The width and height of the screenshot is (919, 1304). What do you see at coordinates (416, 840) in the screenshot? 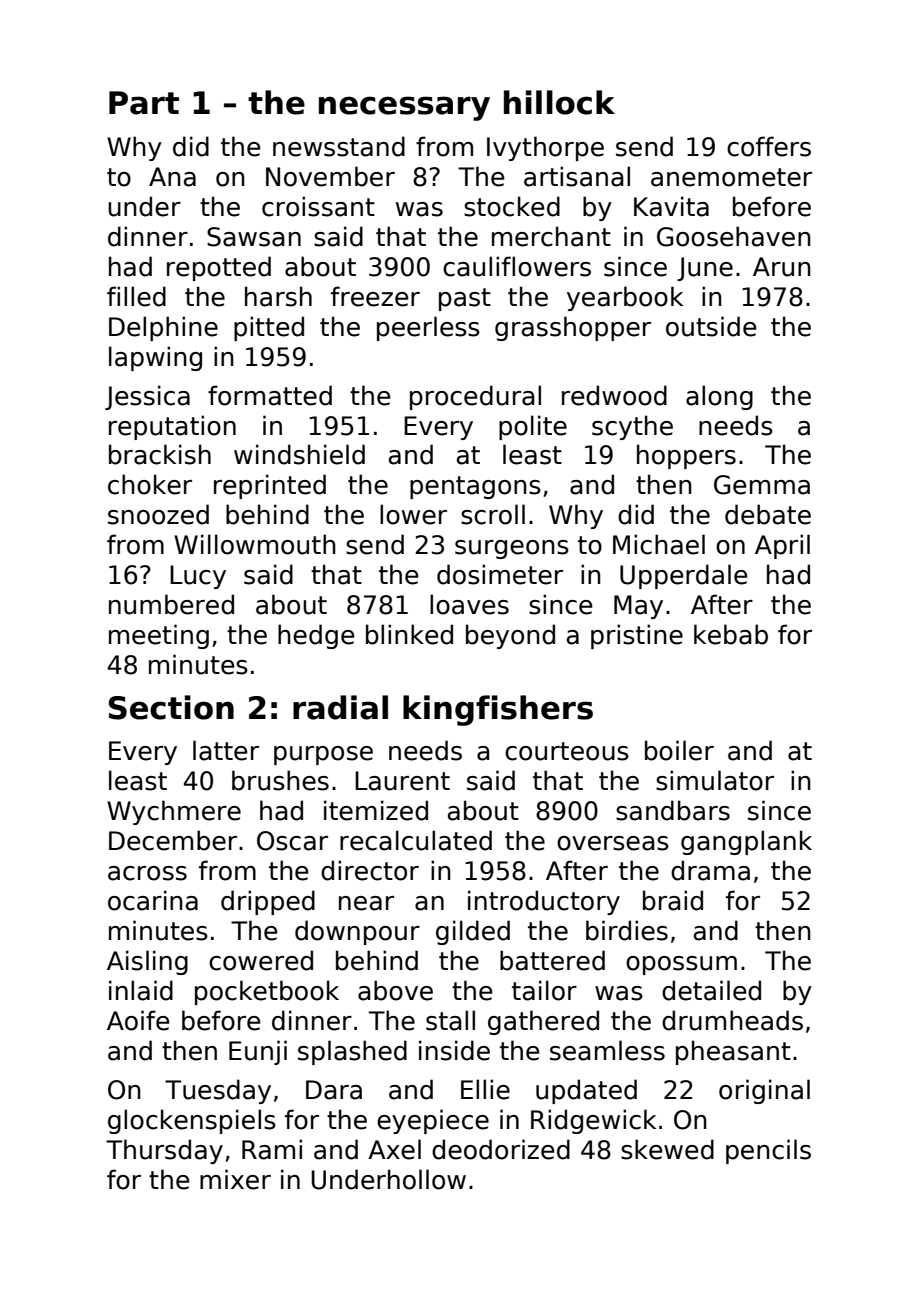
I see `recalculated` at bounding box center [416, 840].
